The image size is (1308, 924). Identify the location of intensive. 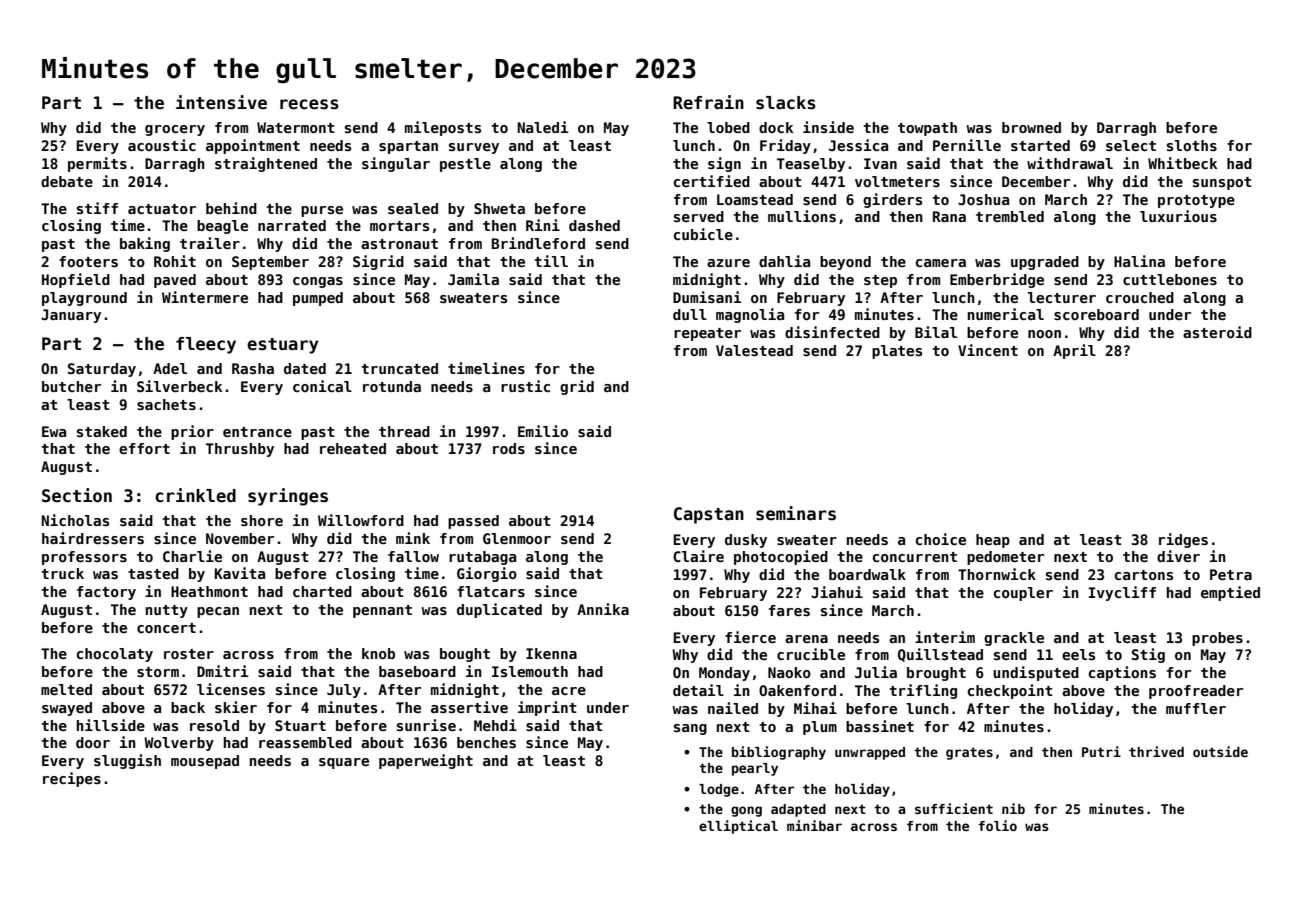
(221, 102).
